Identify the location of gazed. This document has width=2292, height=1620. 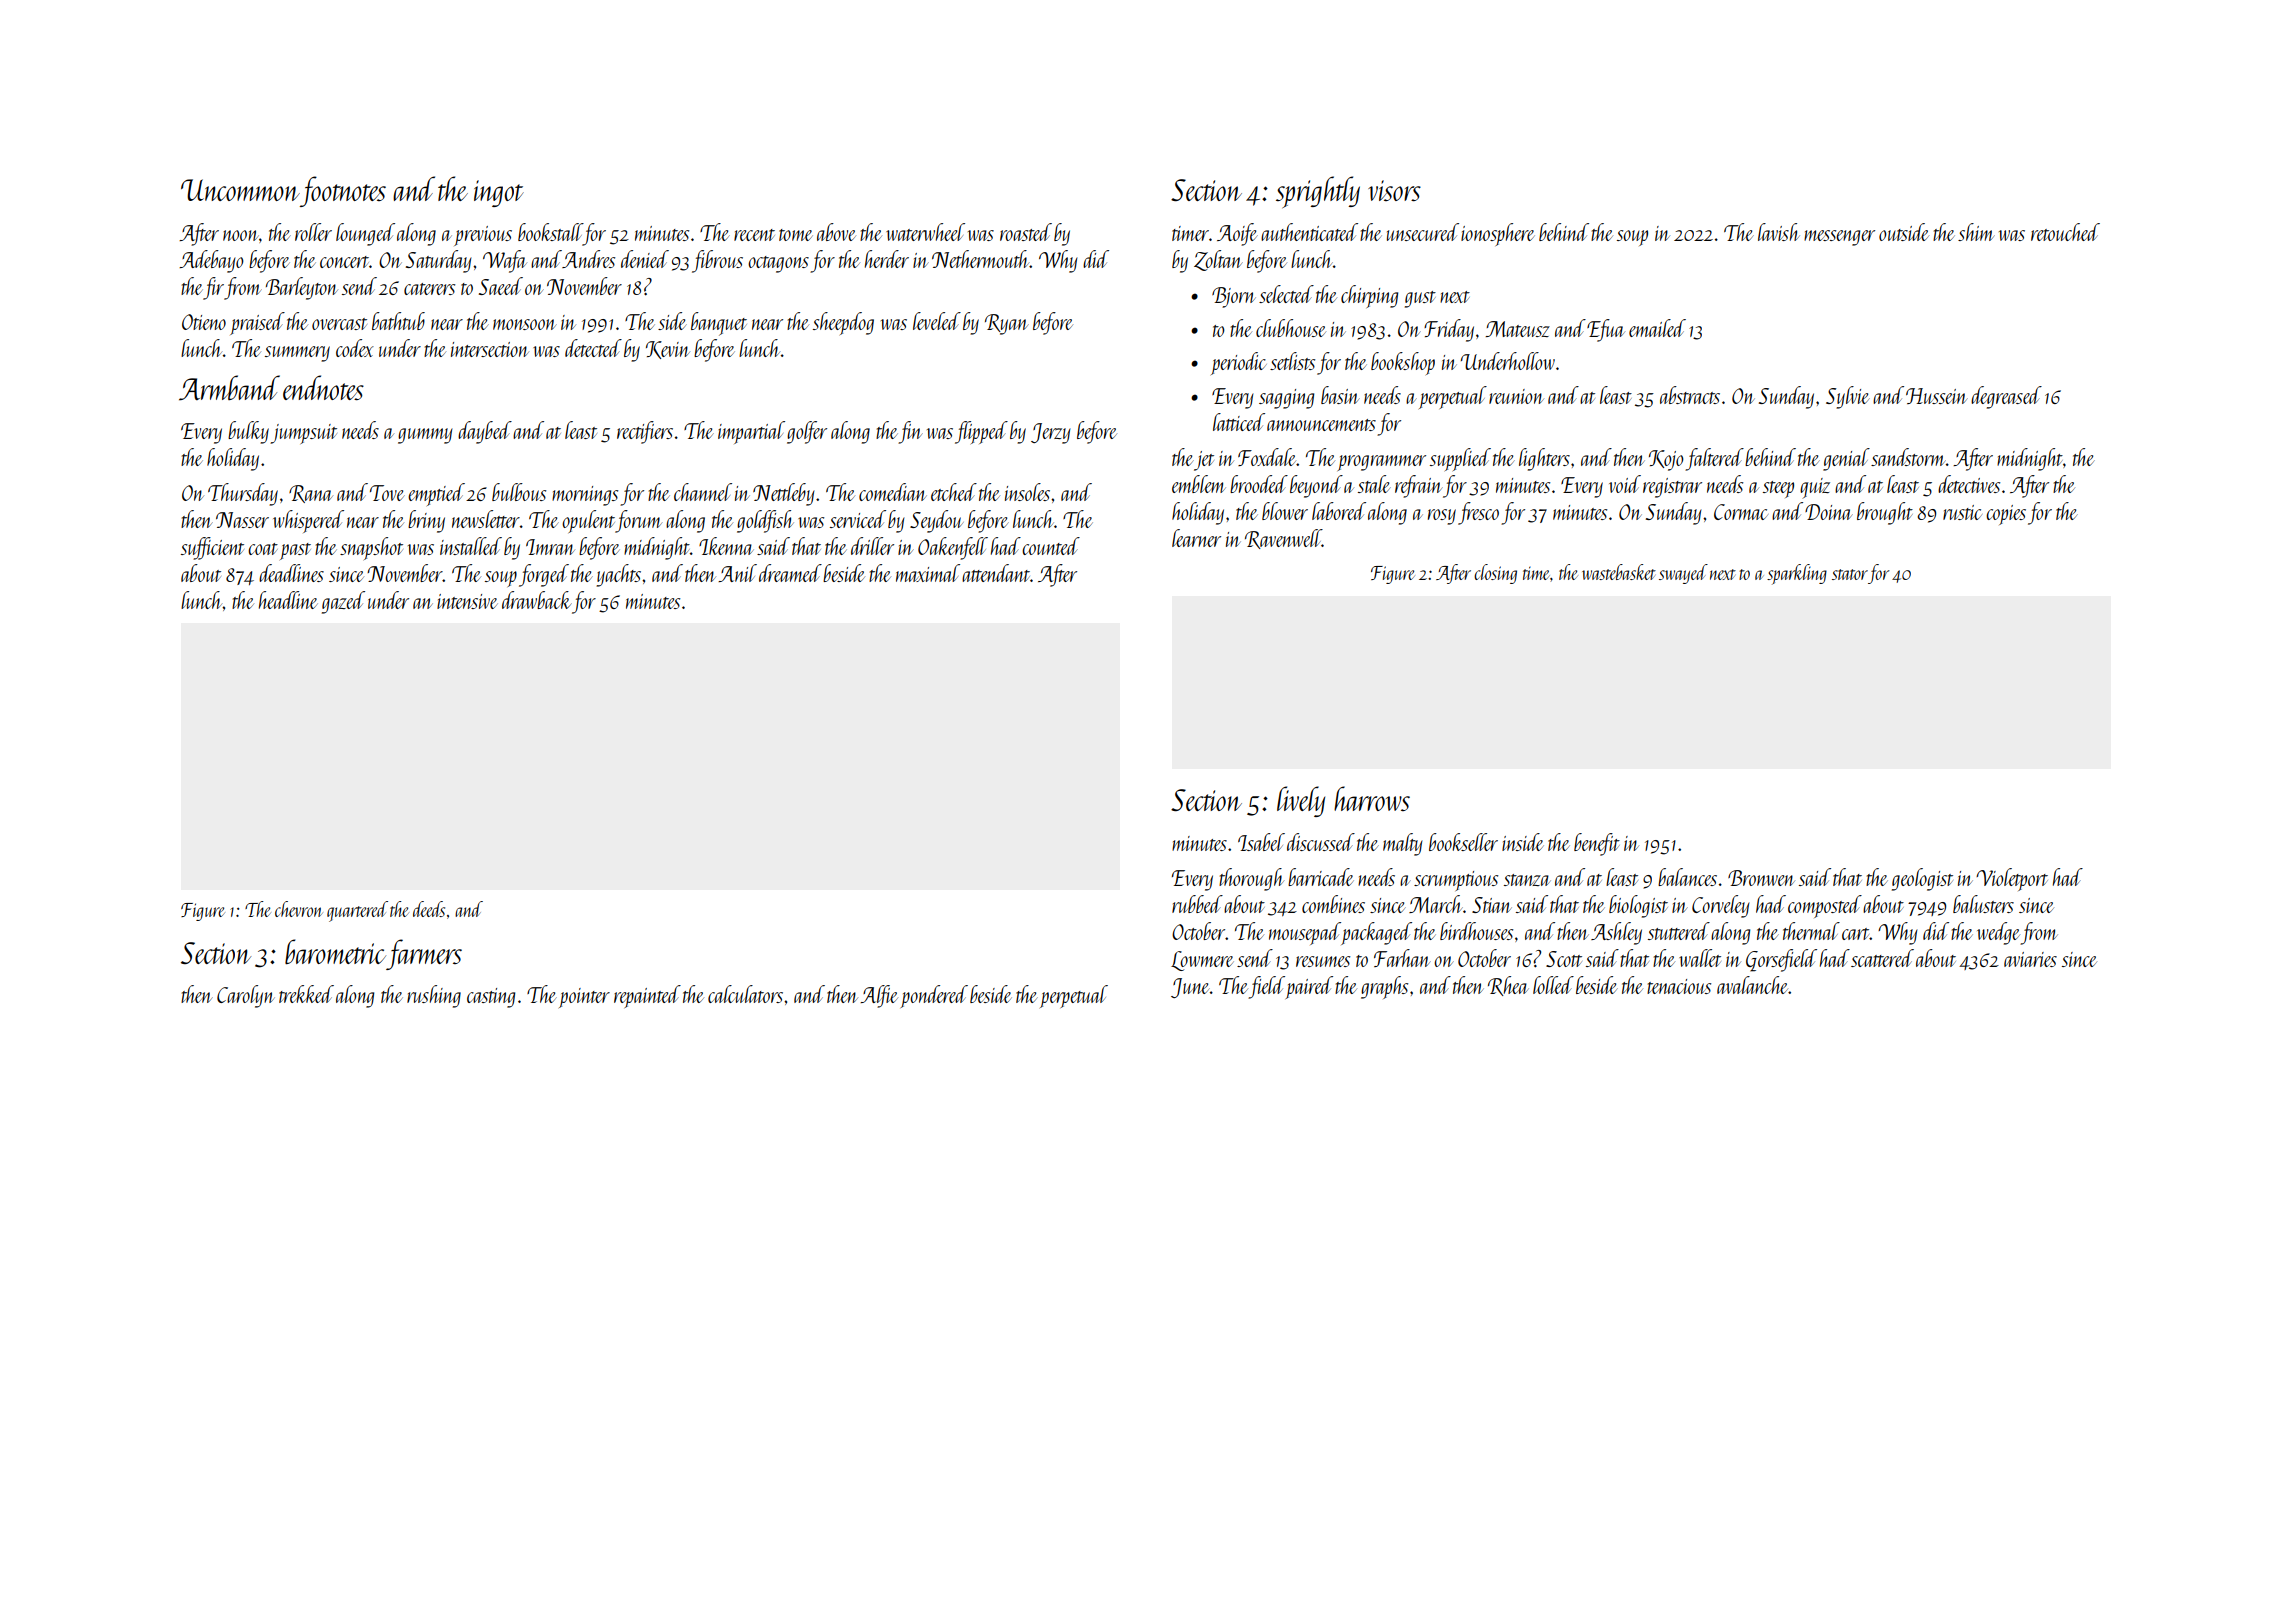
(343, 602).
